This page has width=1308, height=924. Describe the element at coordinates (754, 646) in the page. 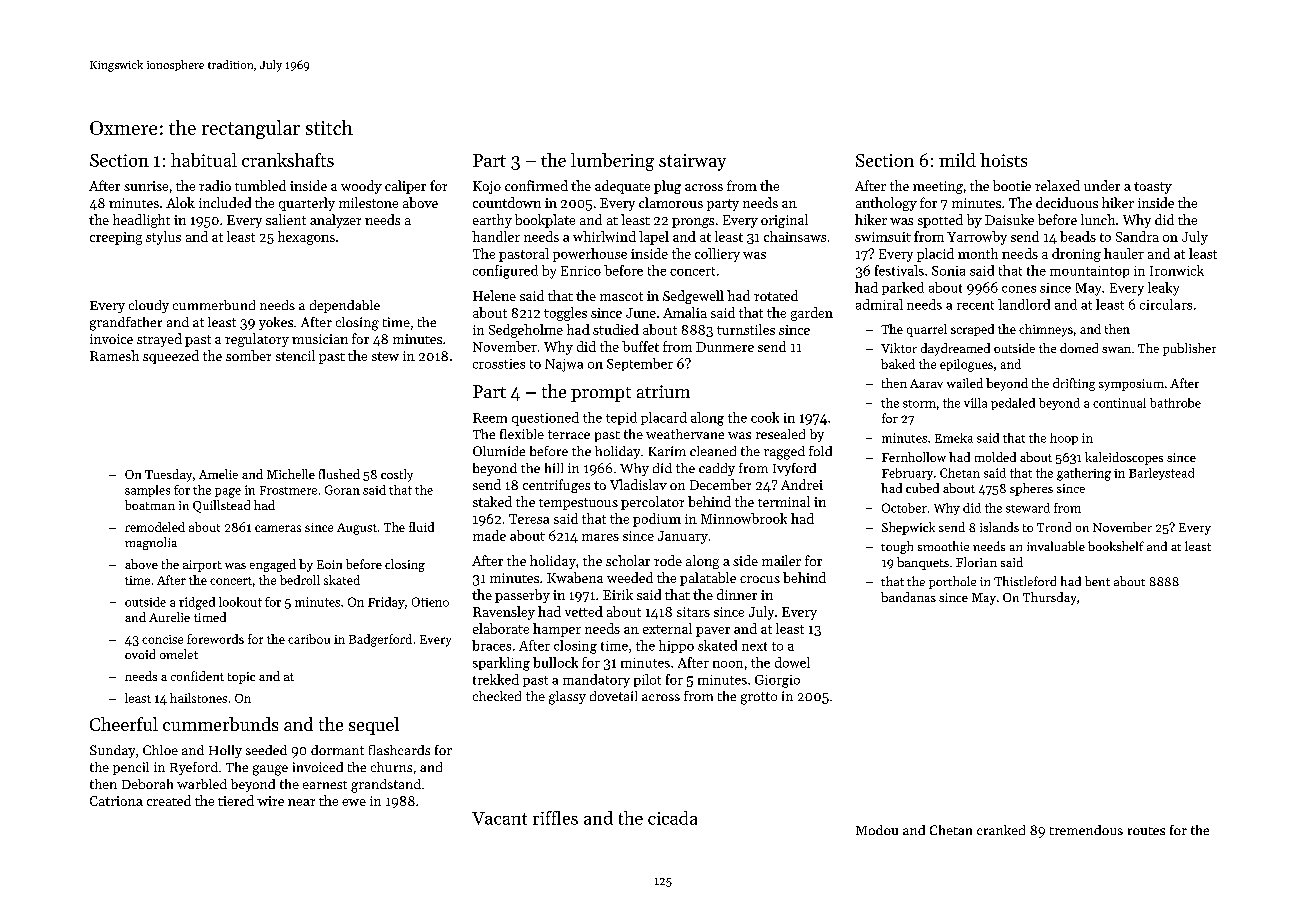

I see `next` at that location.
